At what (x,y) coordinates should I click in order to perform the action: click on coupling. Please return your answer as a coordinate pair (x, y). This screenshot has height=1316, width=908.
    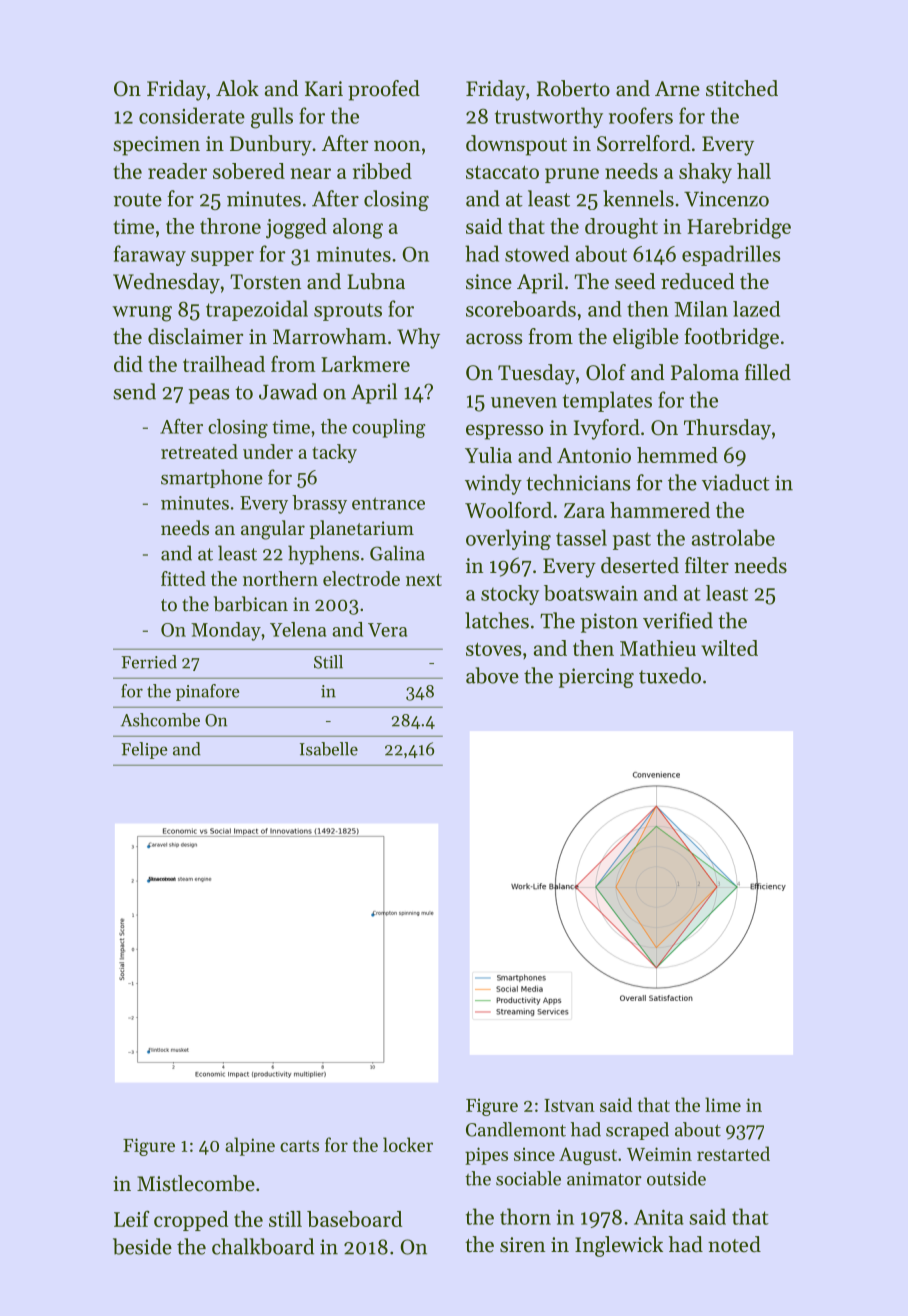
    Looking at the image, I should click on (389, 428).
